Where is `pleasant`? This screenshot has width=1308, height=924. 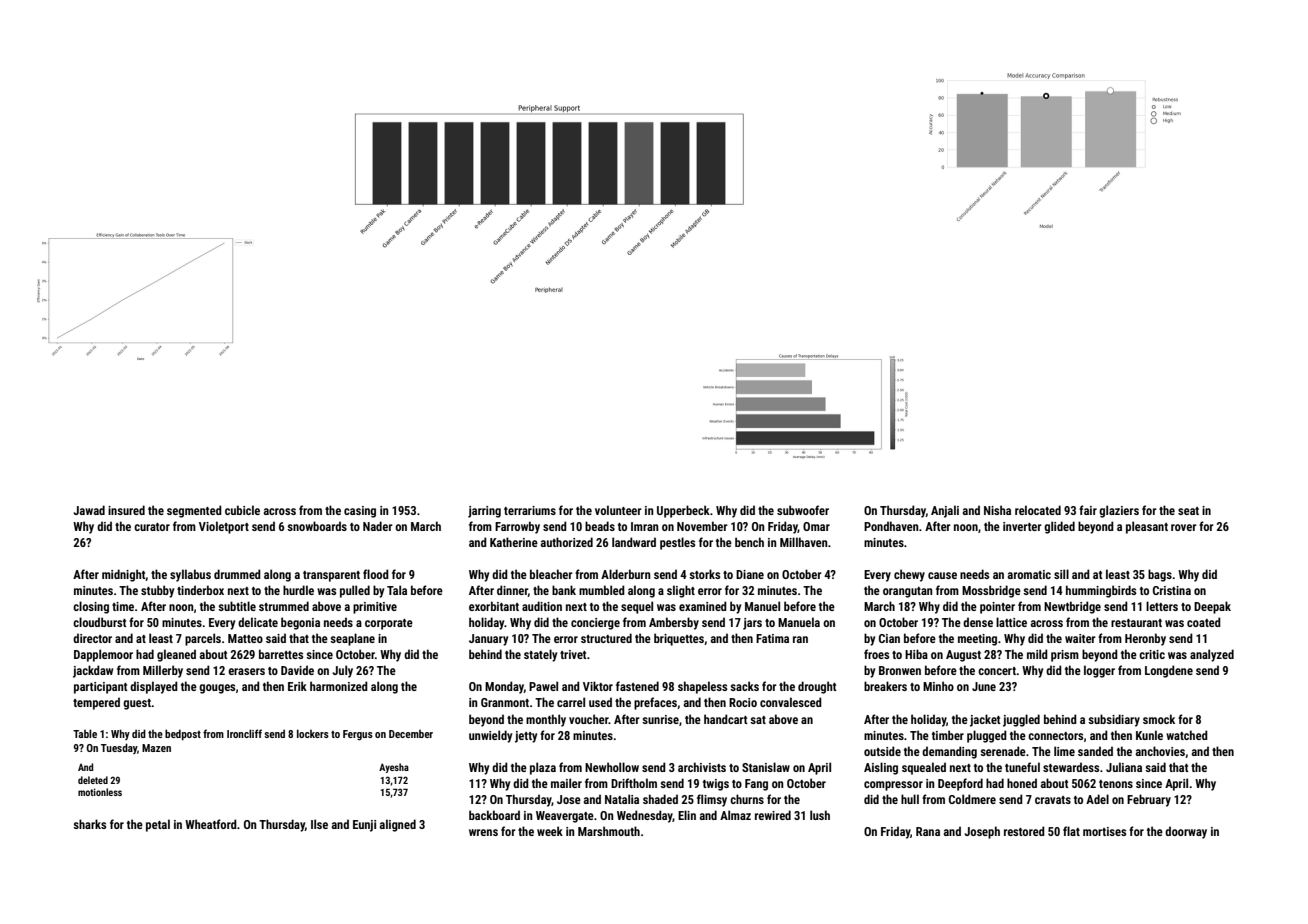
pleasant is located at coordinates (1147, 527).
